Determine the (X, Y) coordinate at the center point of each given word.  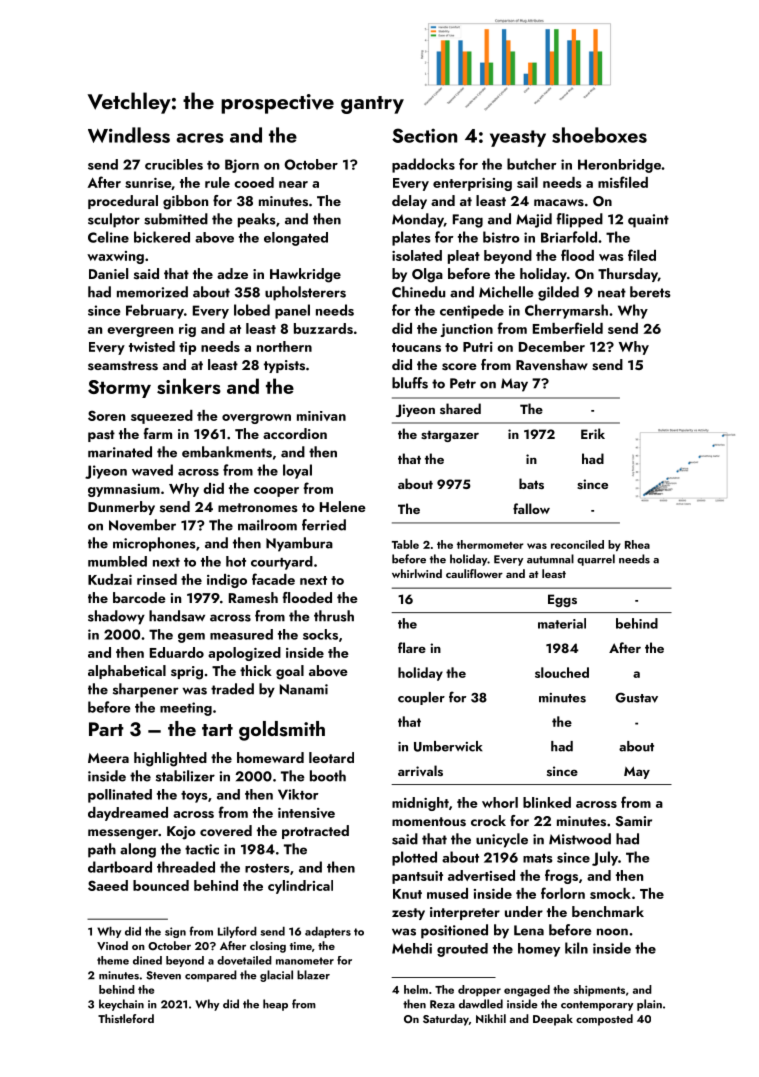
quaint (648, 221)
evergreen (140, 332)
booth (328, 776)
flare (412, 647)
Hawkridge (305, 275)
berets (650, 292)
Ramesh (253, 598)
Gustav (636, 697)
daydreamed (128, 814)
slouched (562, 672)
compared (211, 976)
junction (466, 330)
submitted (176, 219)
